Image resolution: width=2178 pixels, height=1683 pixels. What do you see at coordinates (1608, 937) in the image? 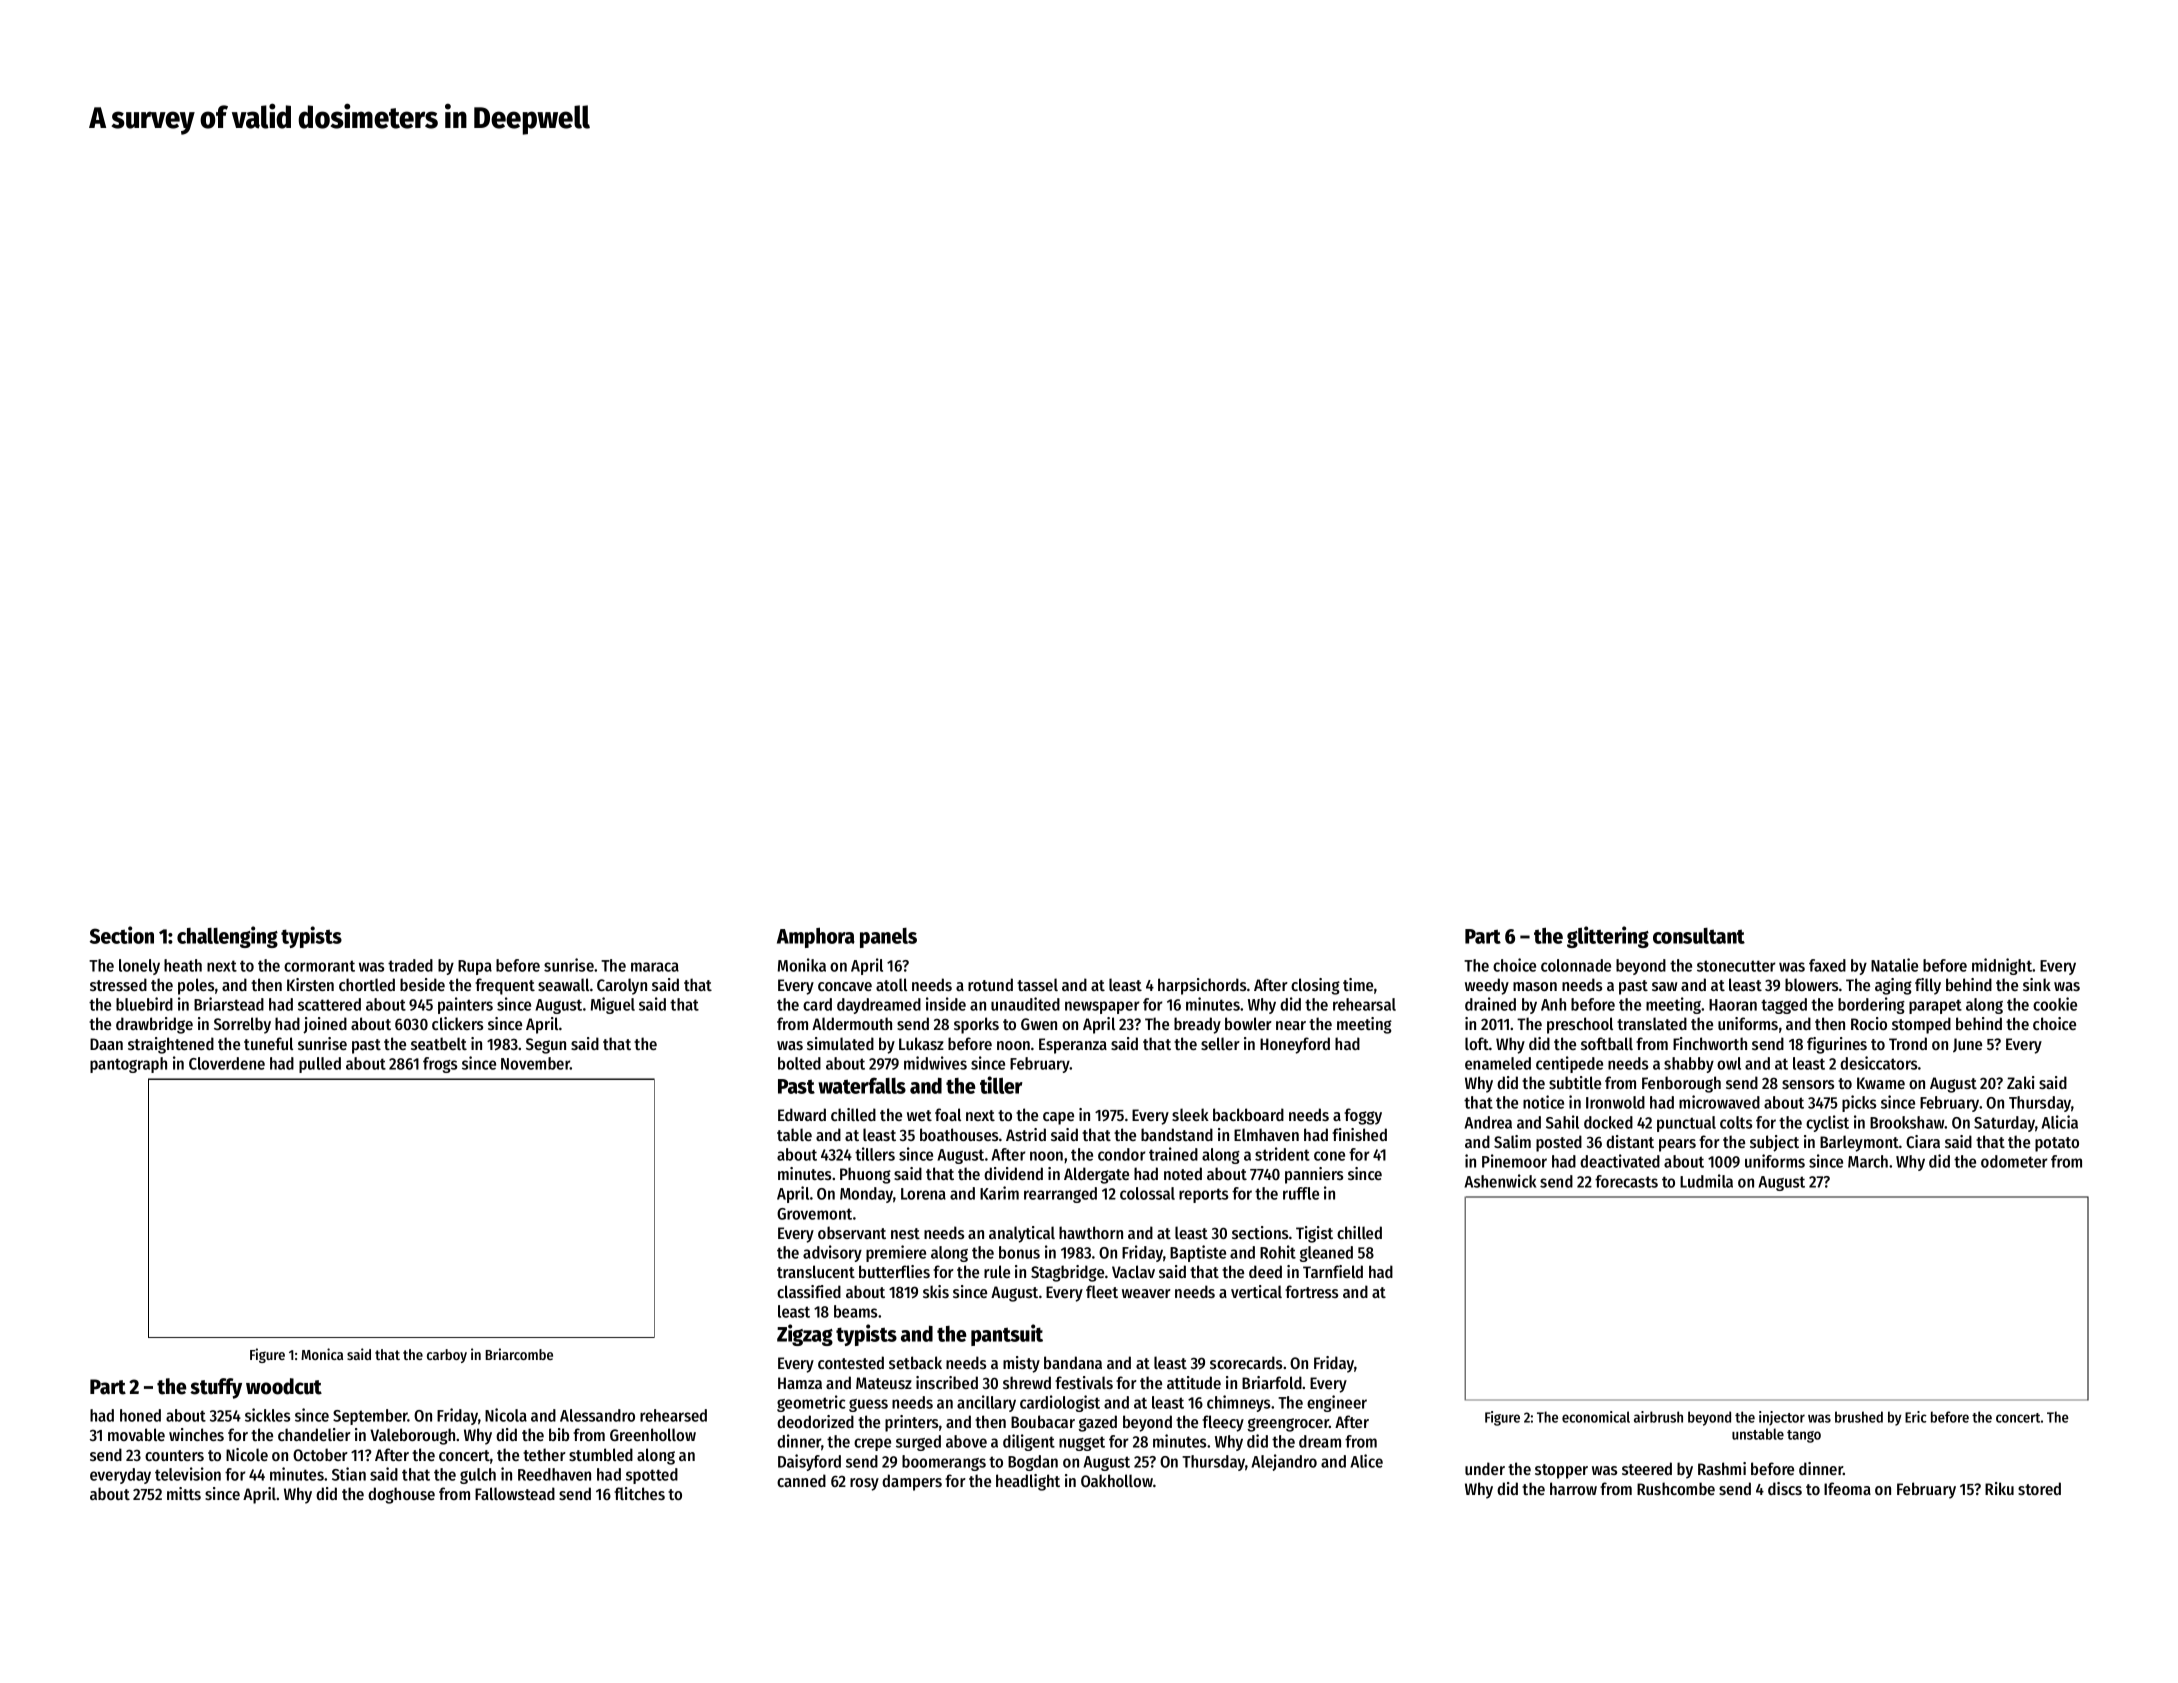
I see `glittering` at bounding box center [1608, 937].
